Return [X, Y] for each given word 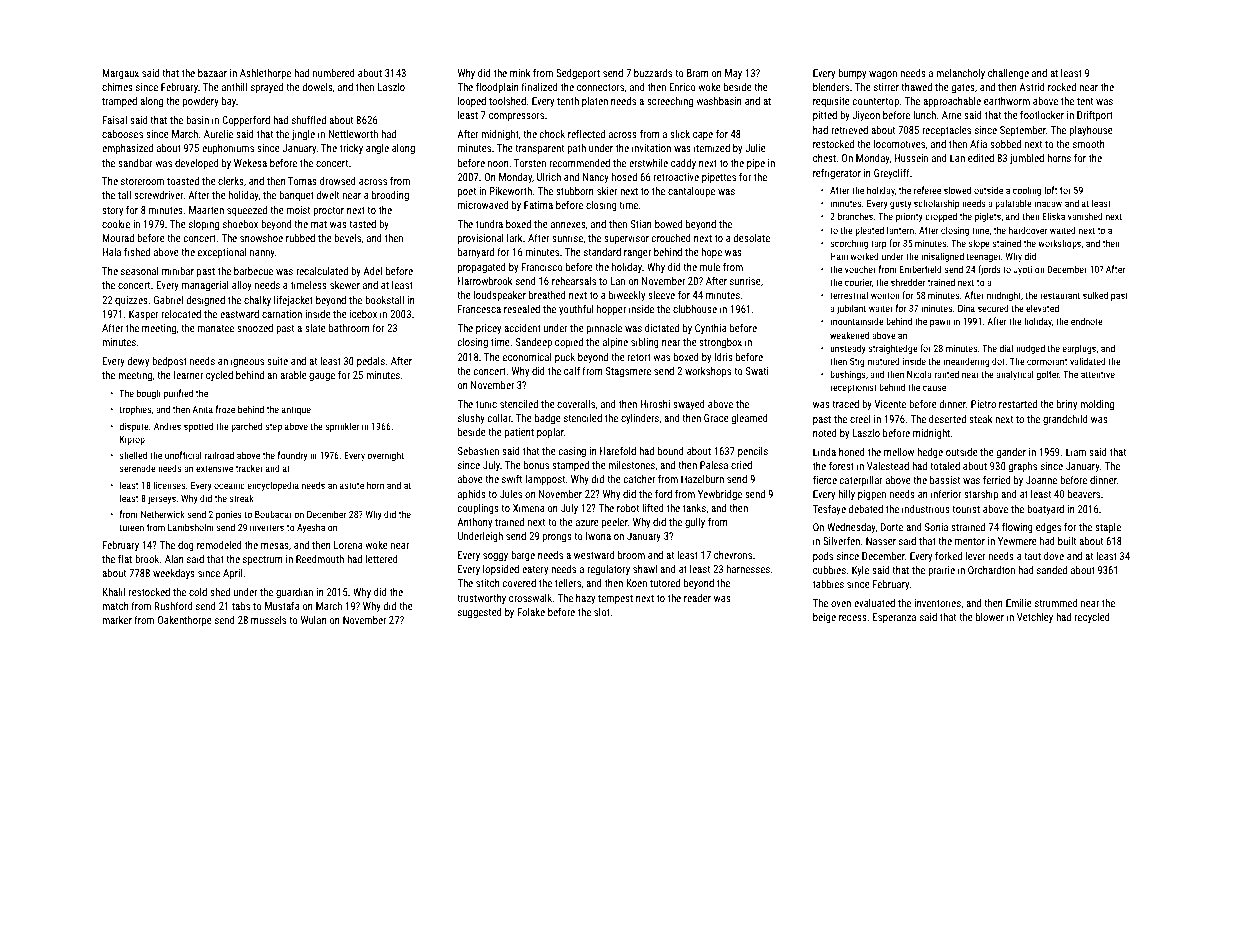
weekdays [174, 574]
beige [824, 618]
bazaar [212, 73]
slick [680, 134]
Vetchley [1035, 618]
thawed [916, 87]
